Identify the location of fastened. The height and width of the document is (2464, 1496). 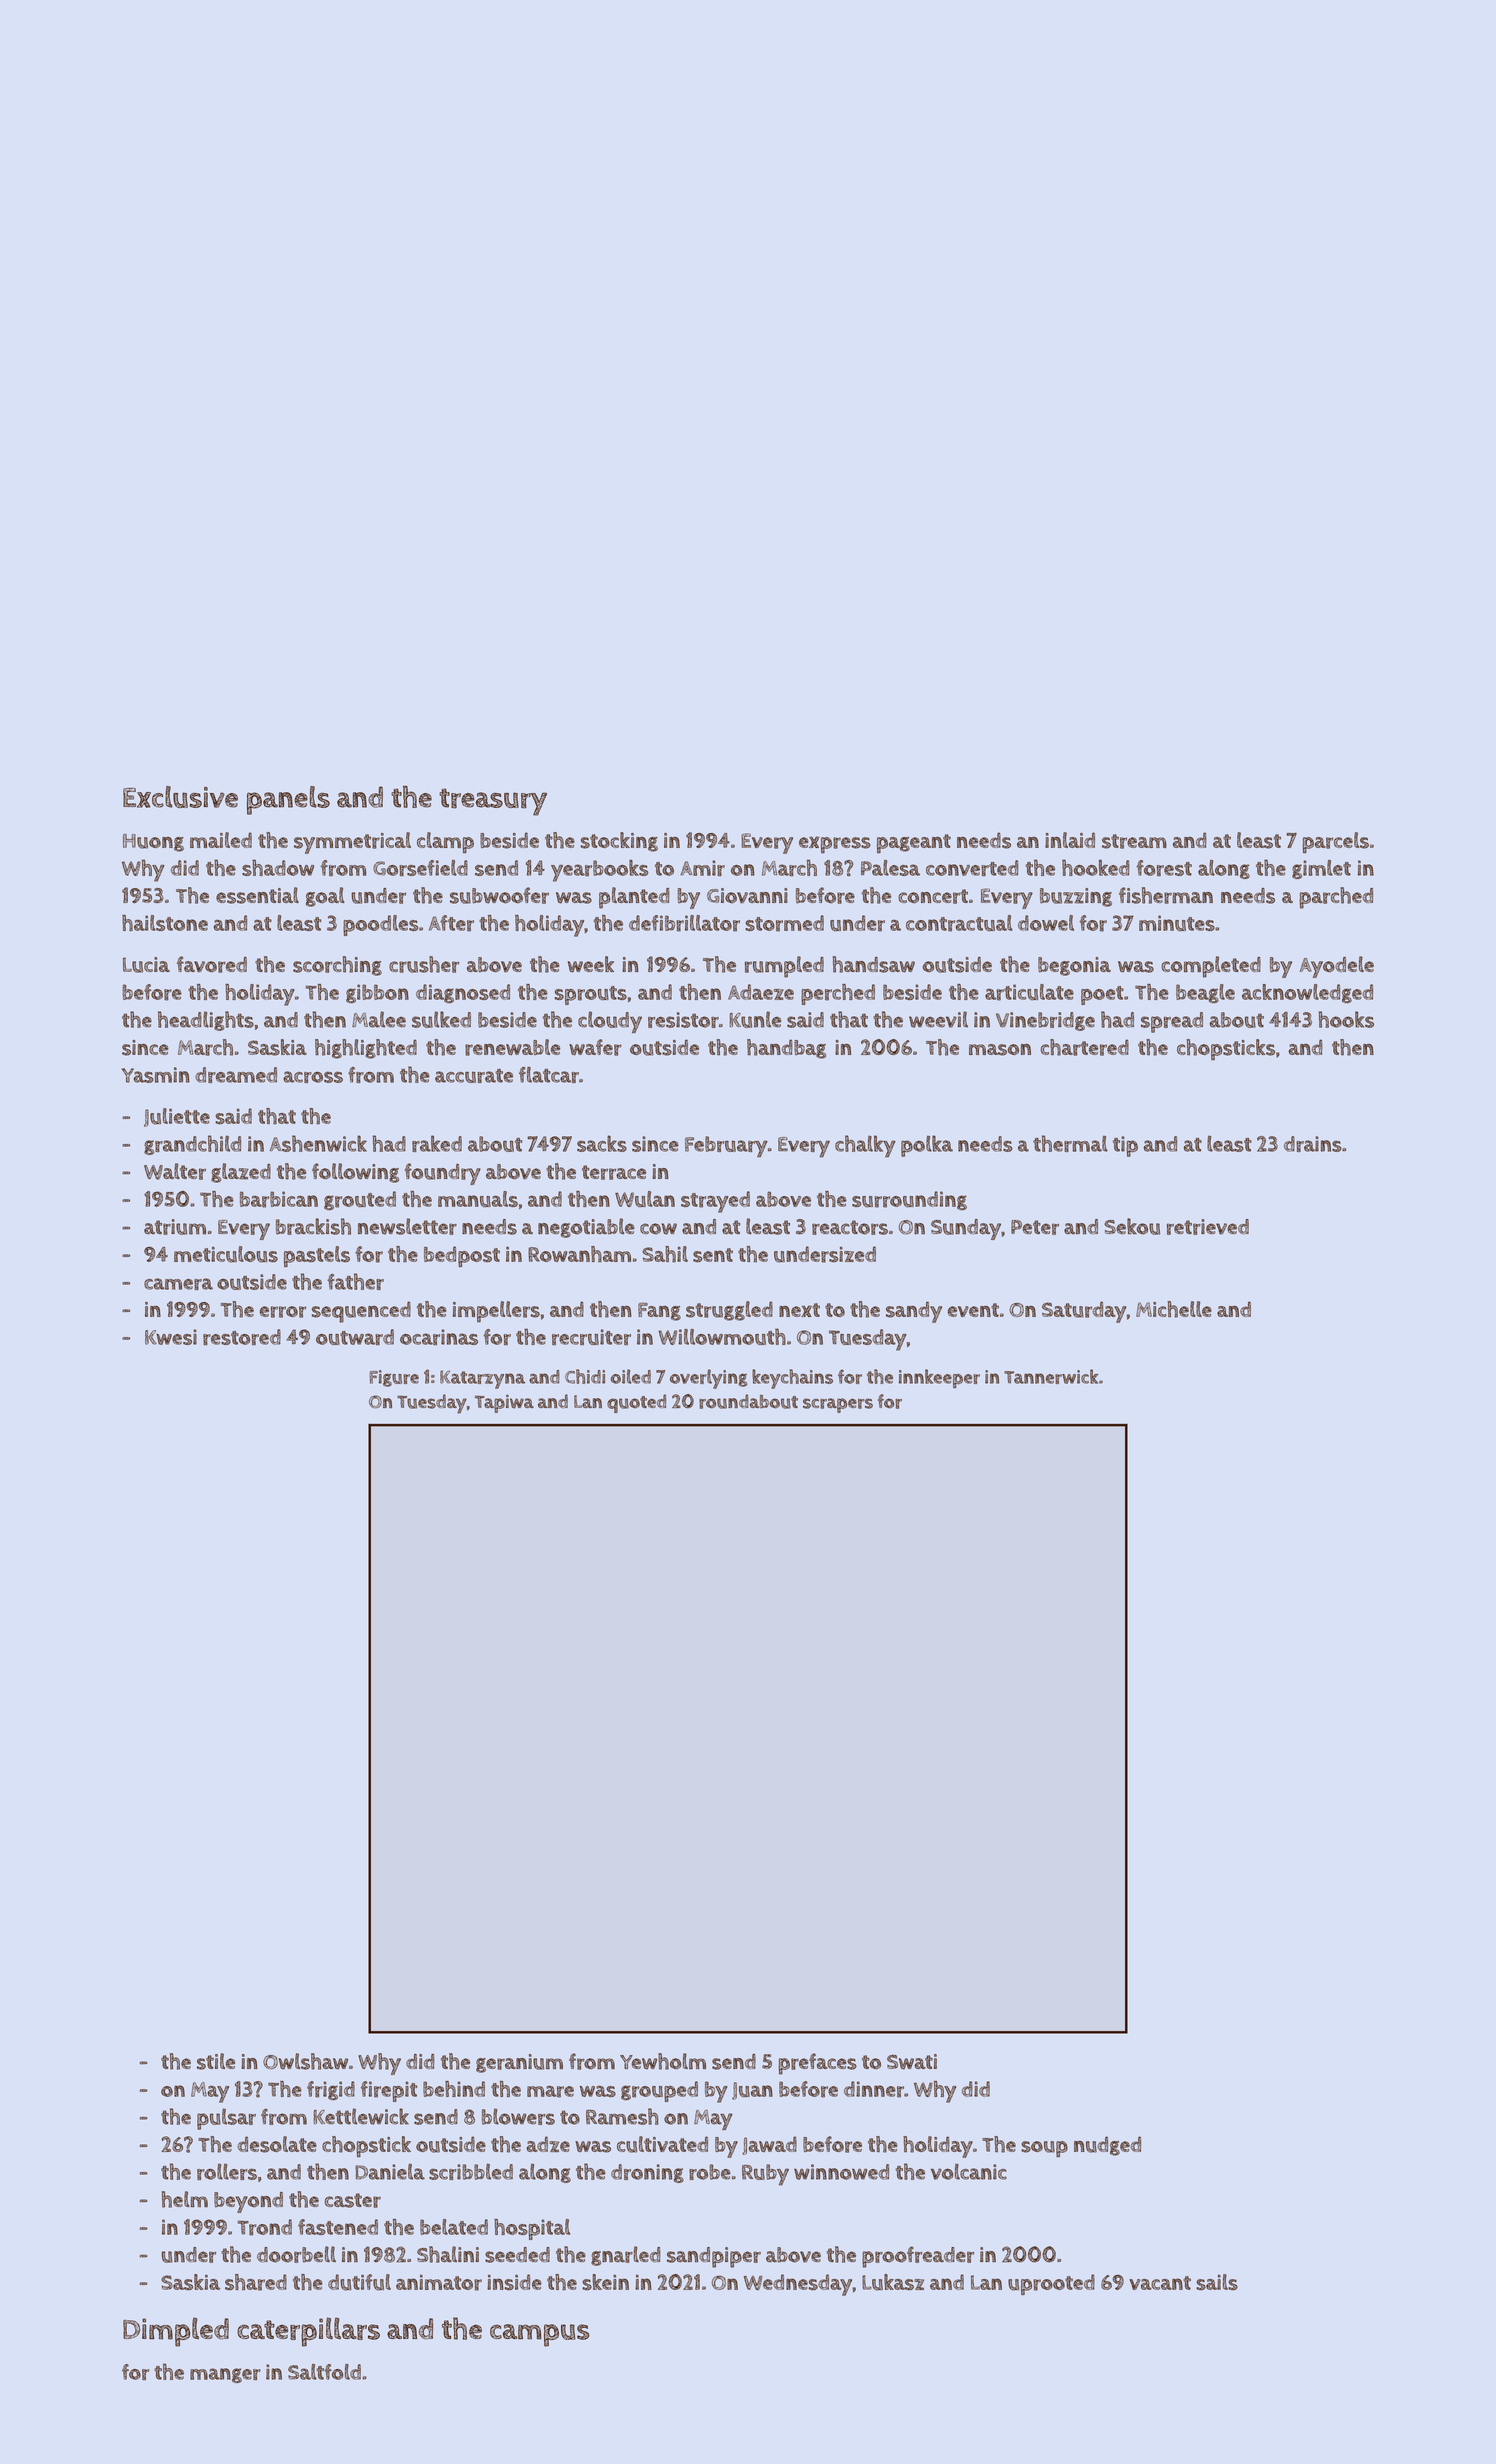
(338, 2227).
